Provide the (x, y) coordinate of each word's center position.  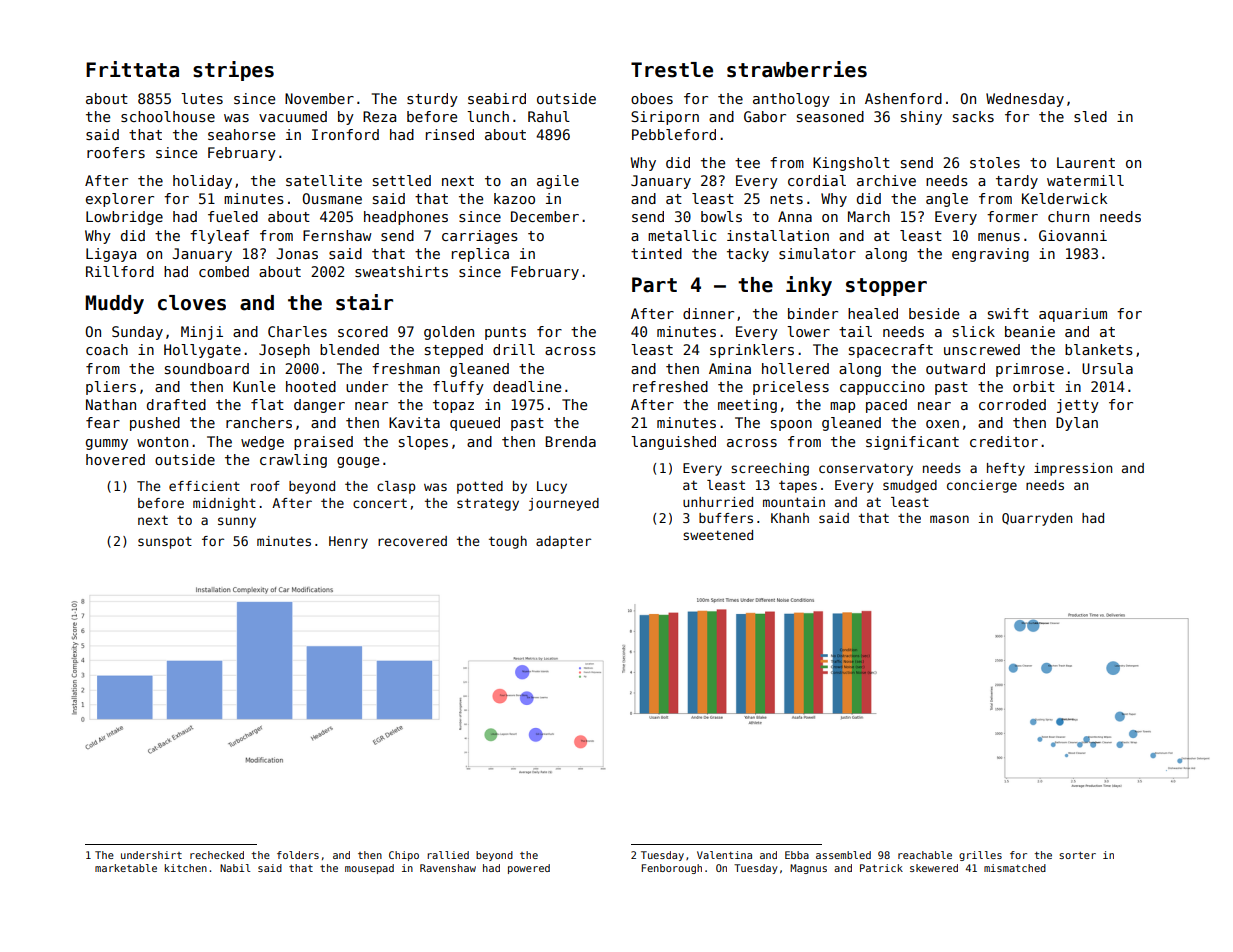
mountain (794, 502)
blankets (1099, 349)
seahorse (241, 134)
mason (949, 519)
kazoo (514, 198)
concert (380, 503)
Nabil (235, 868)
